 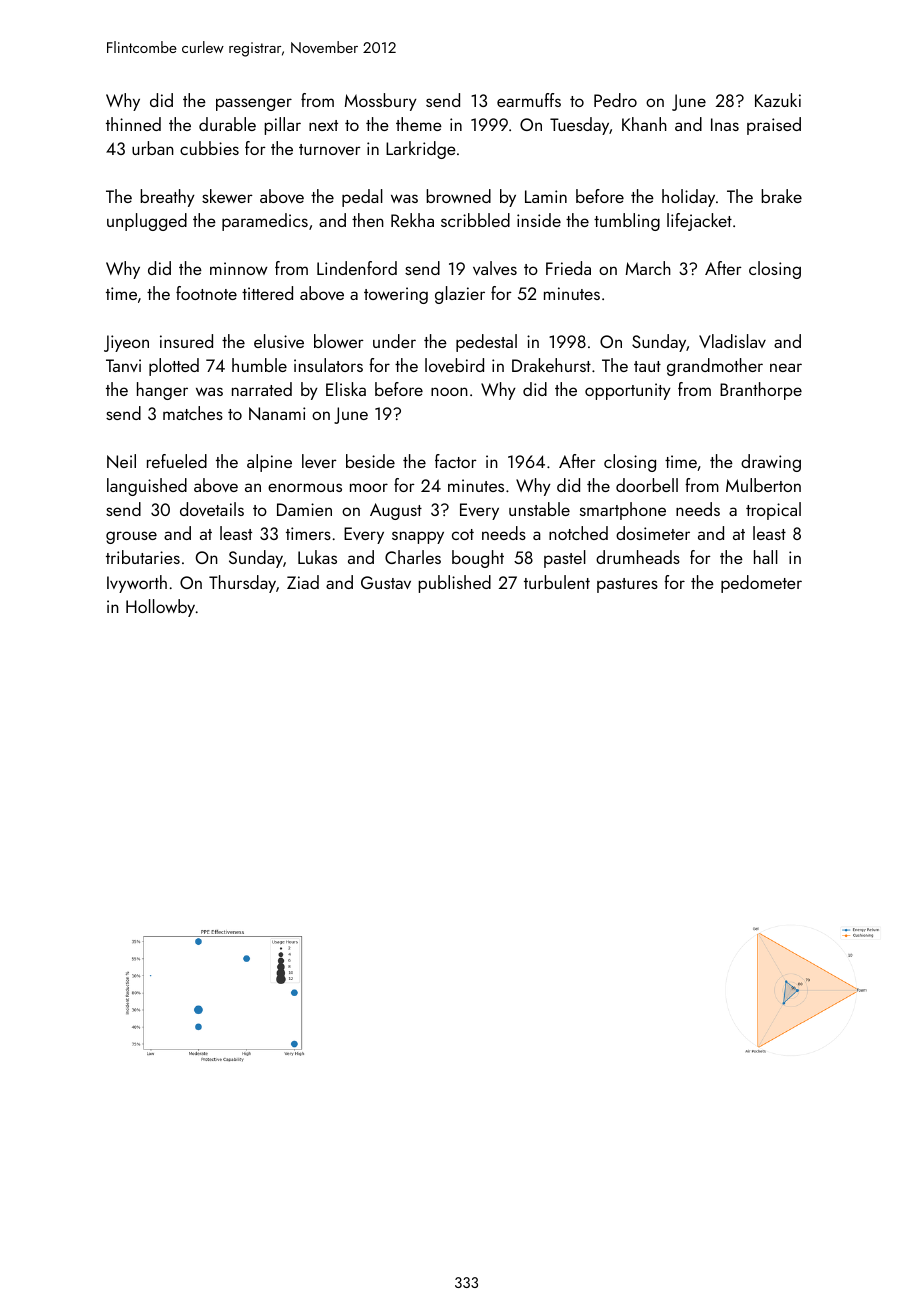 I want to click on Jiyeon, so click(x=126, y=343).
